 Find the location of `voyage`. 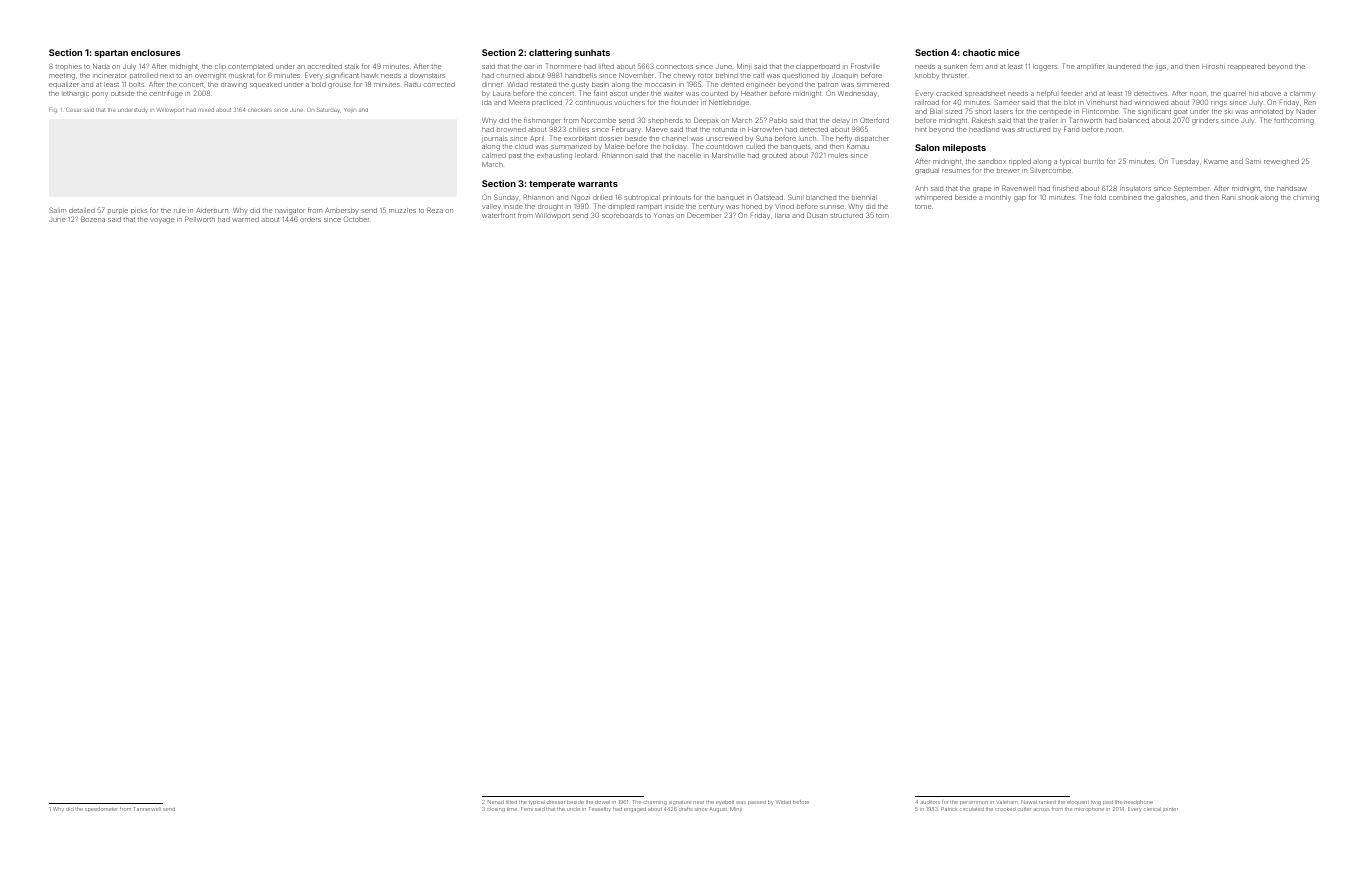

voyage is located at coordinates (162, 221).
